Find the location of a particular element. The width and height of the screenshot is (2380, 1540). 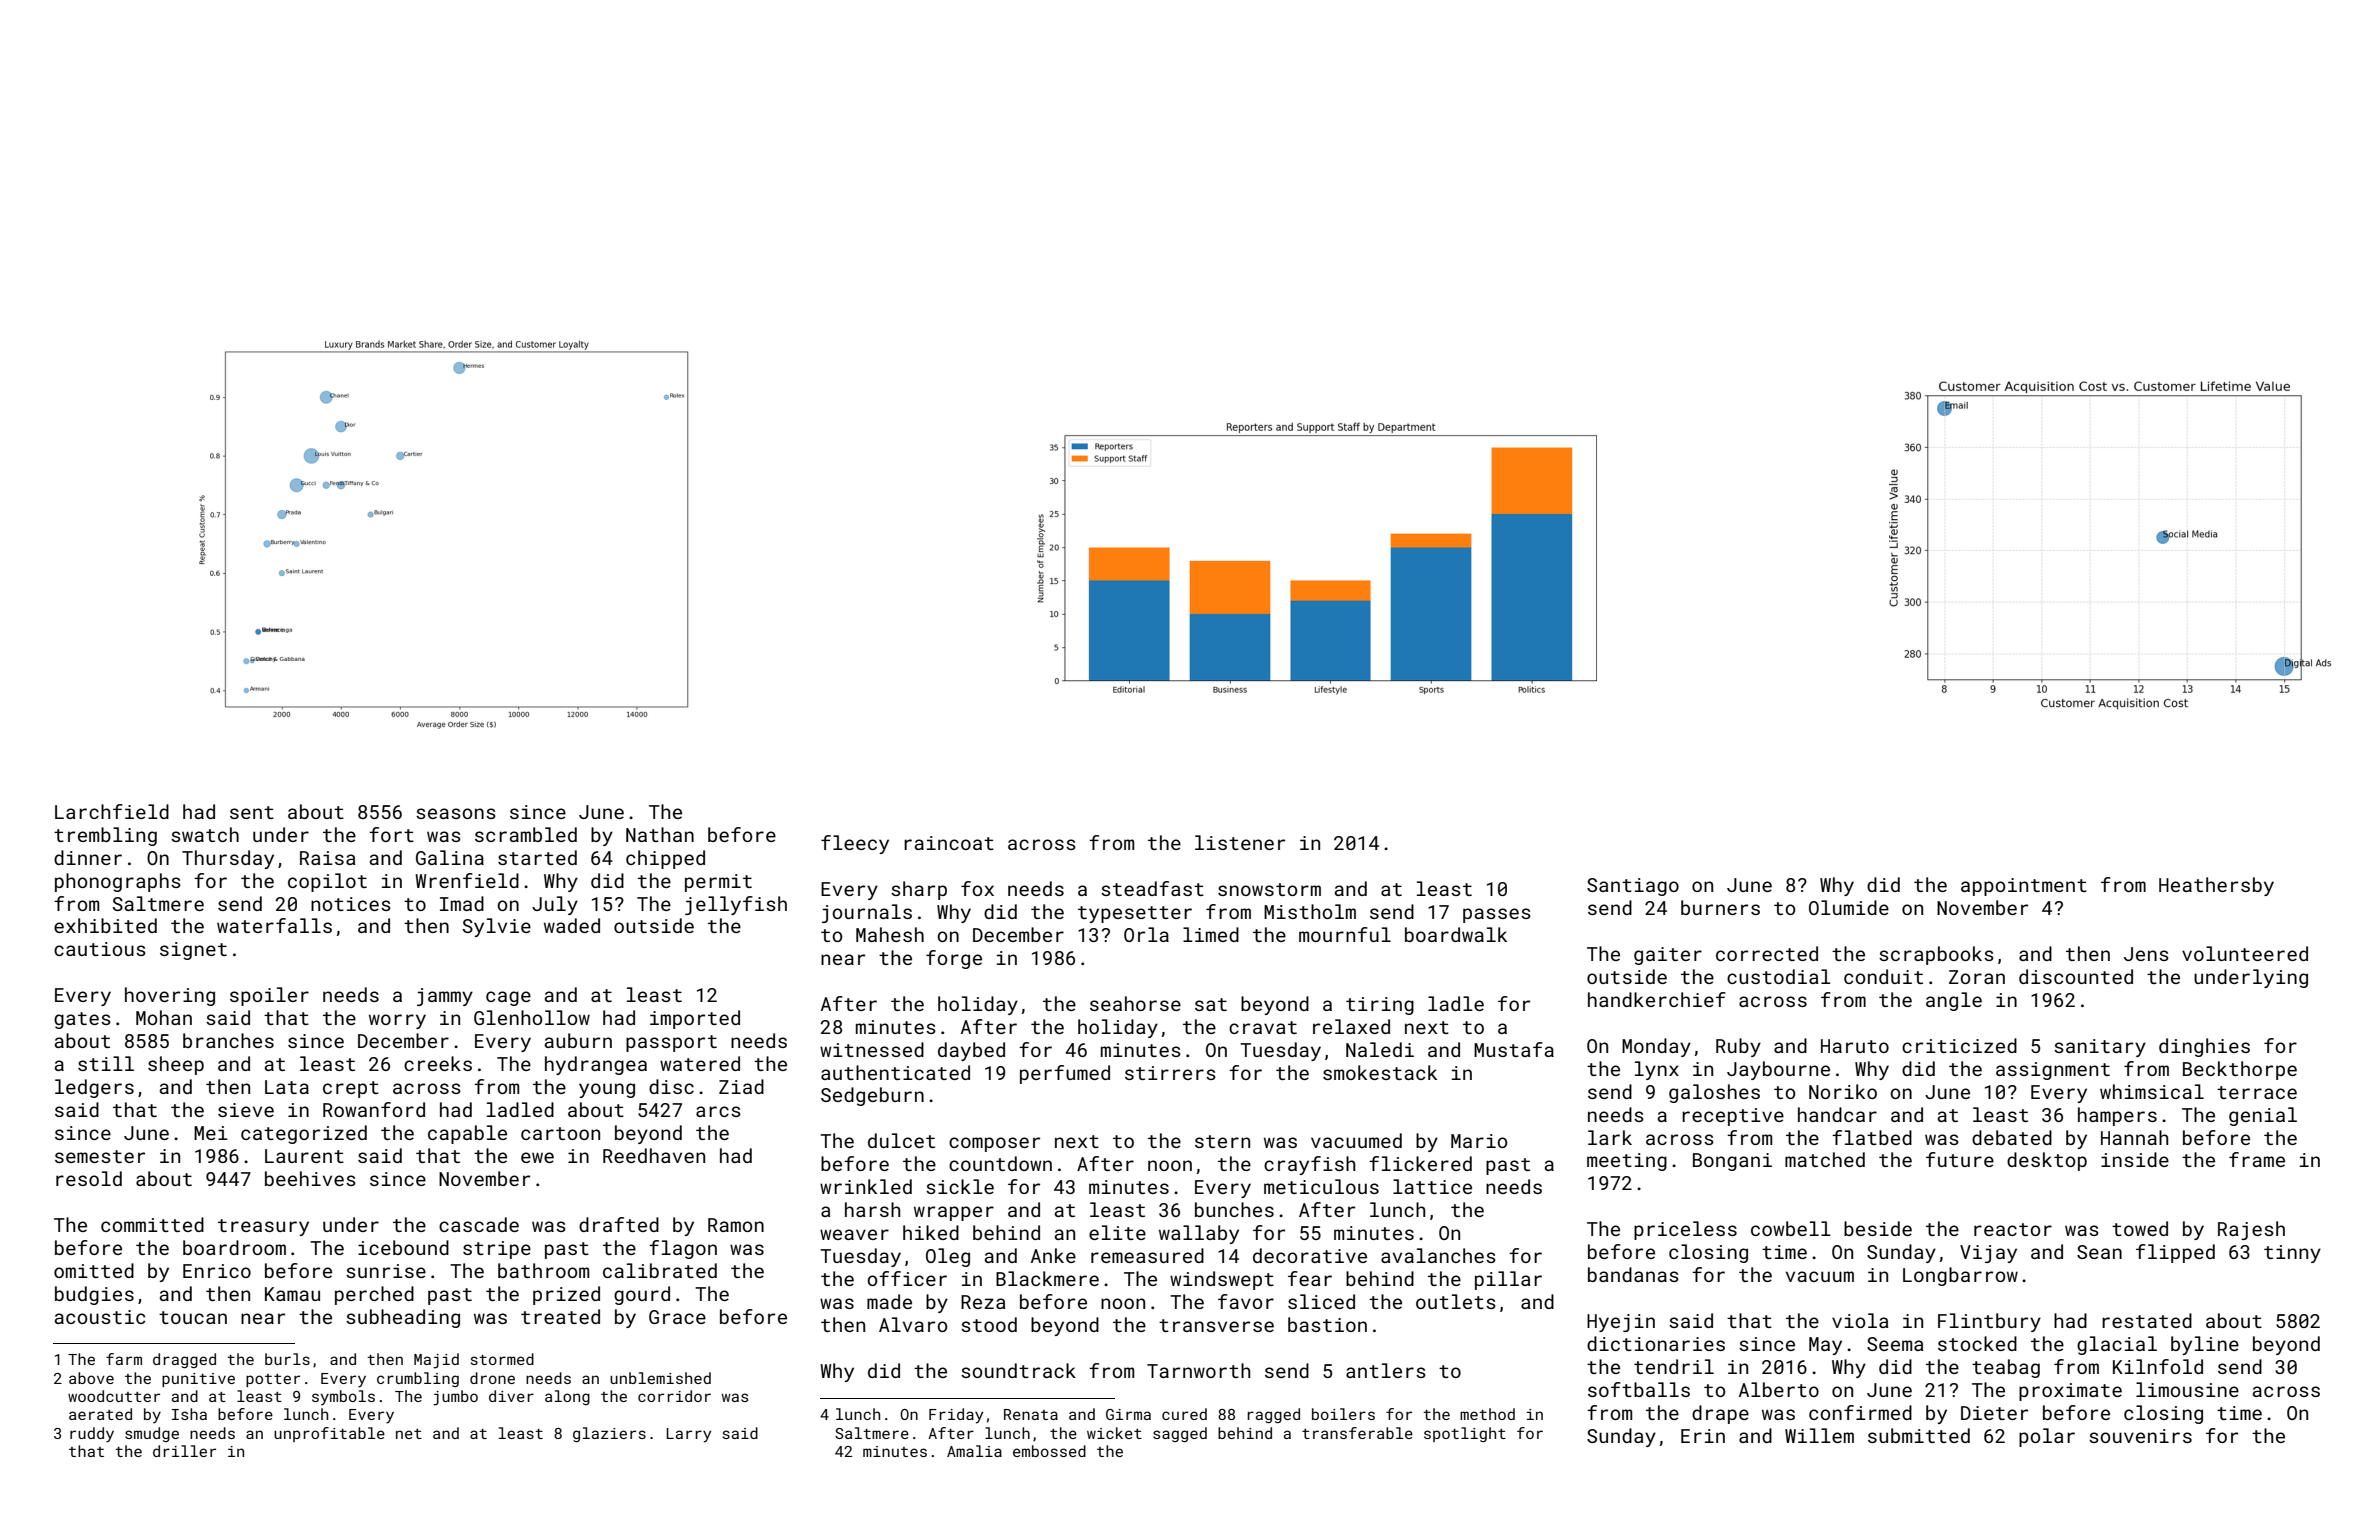

Kilnfold is located at coordinates (2158, 1366).
